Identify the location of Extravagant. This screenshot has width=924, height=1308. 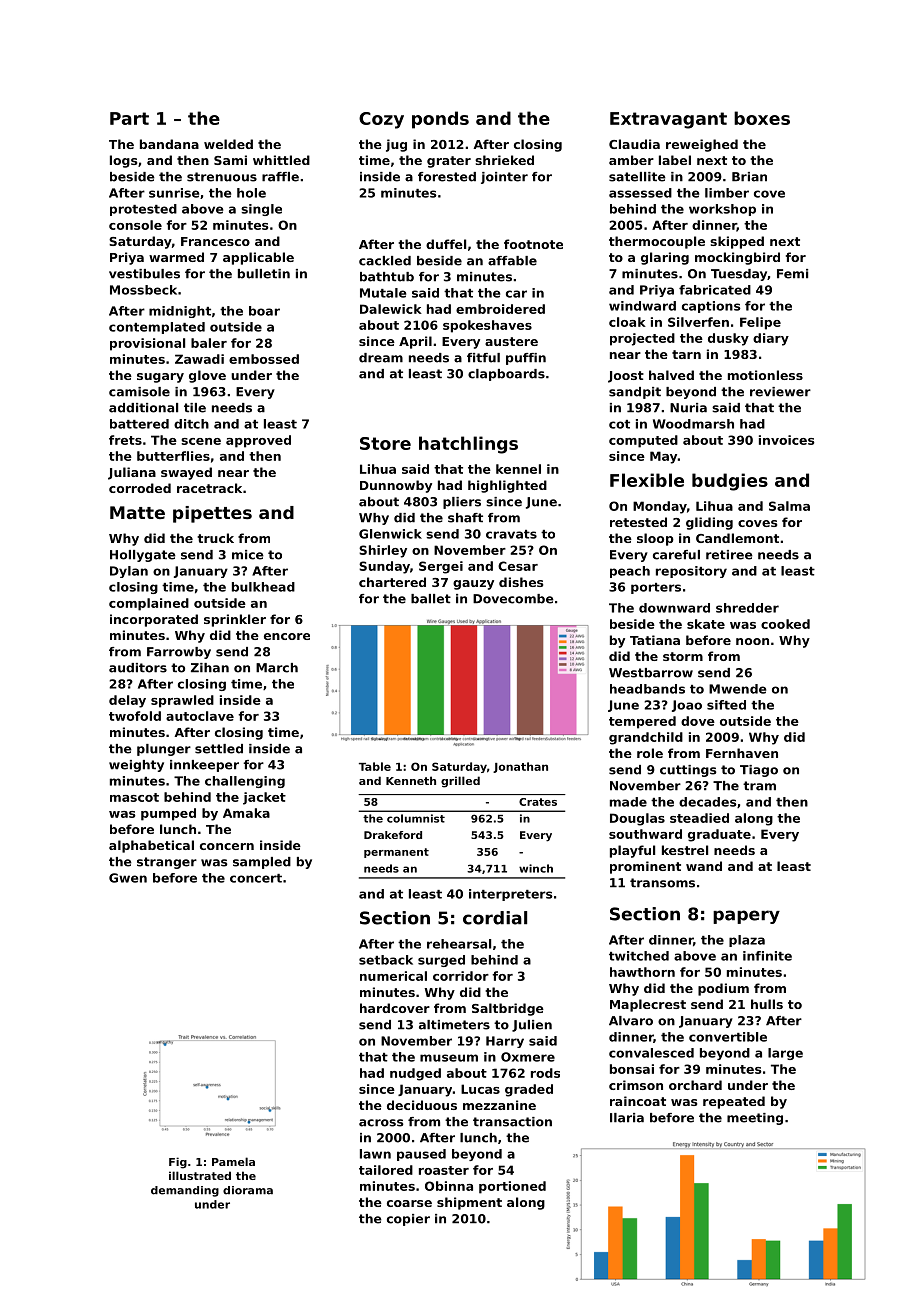
(668, 120).
